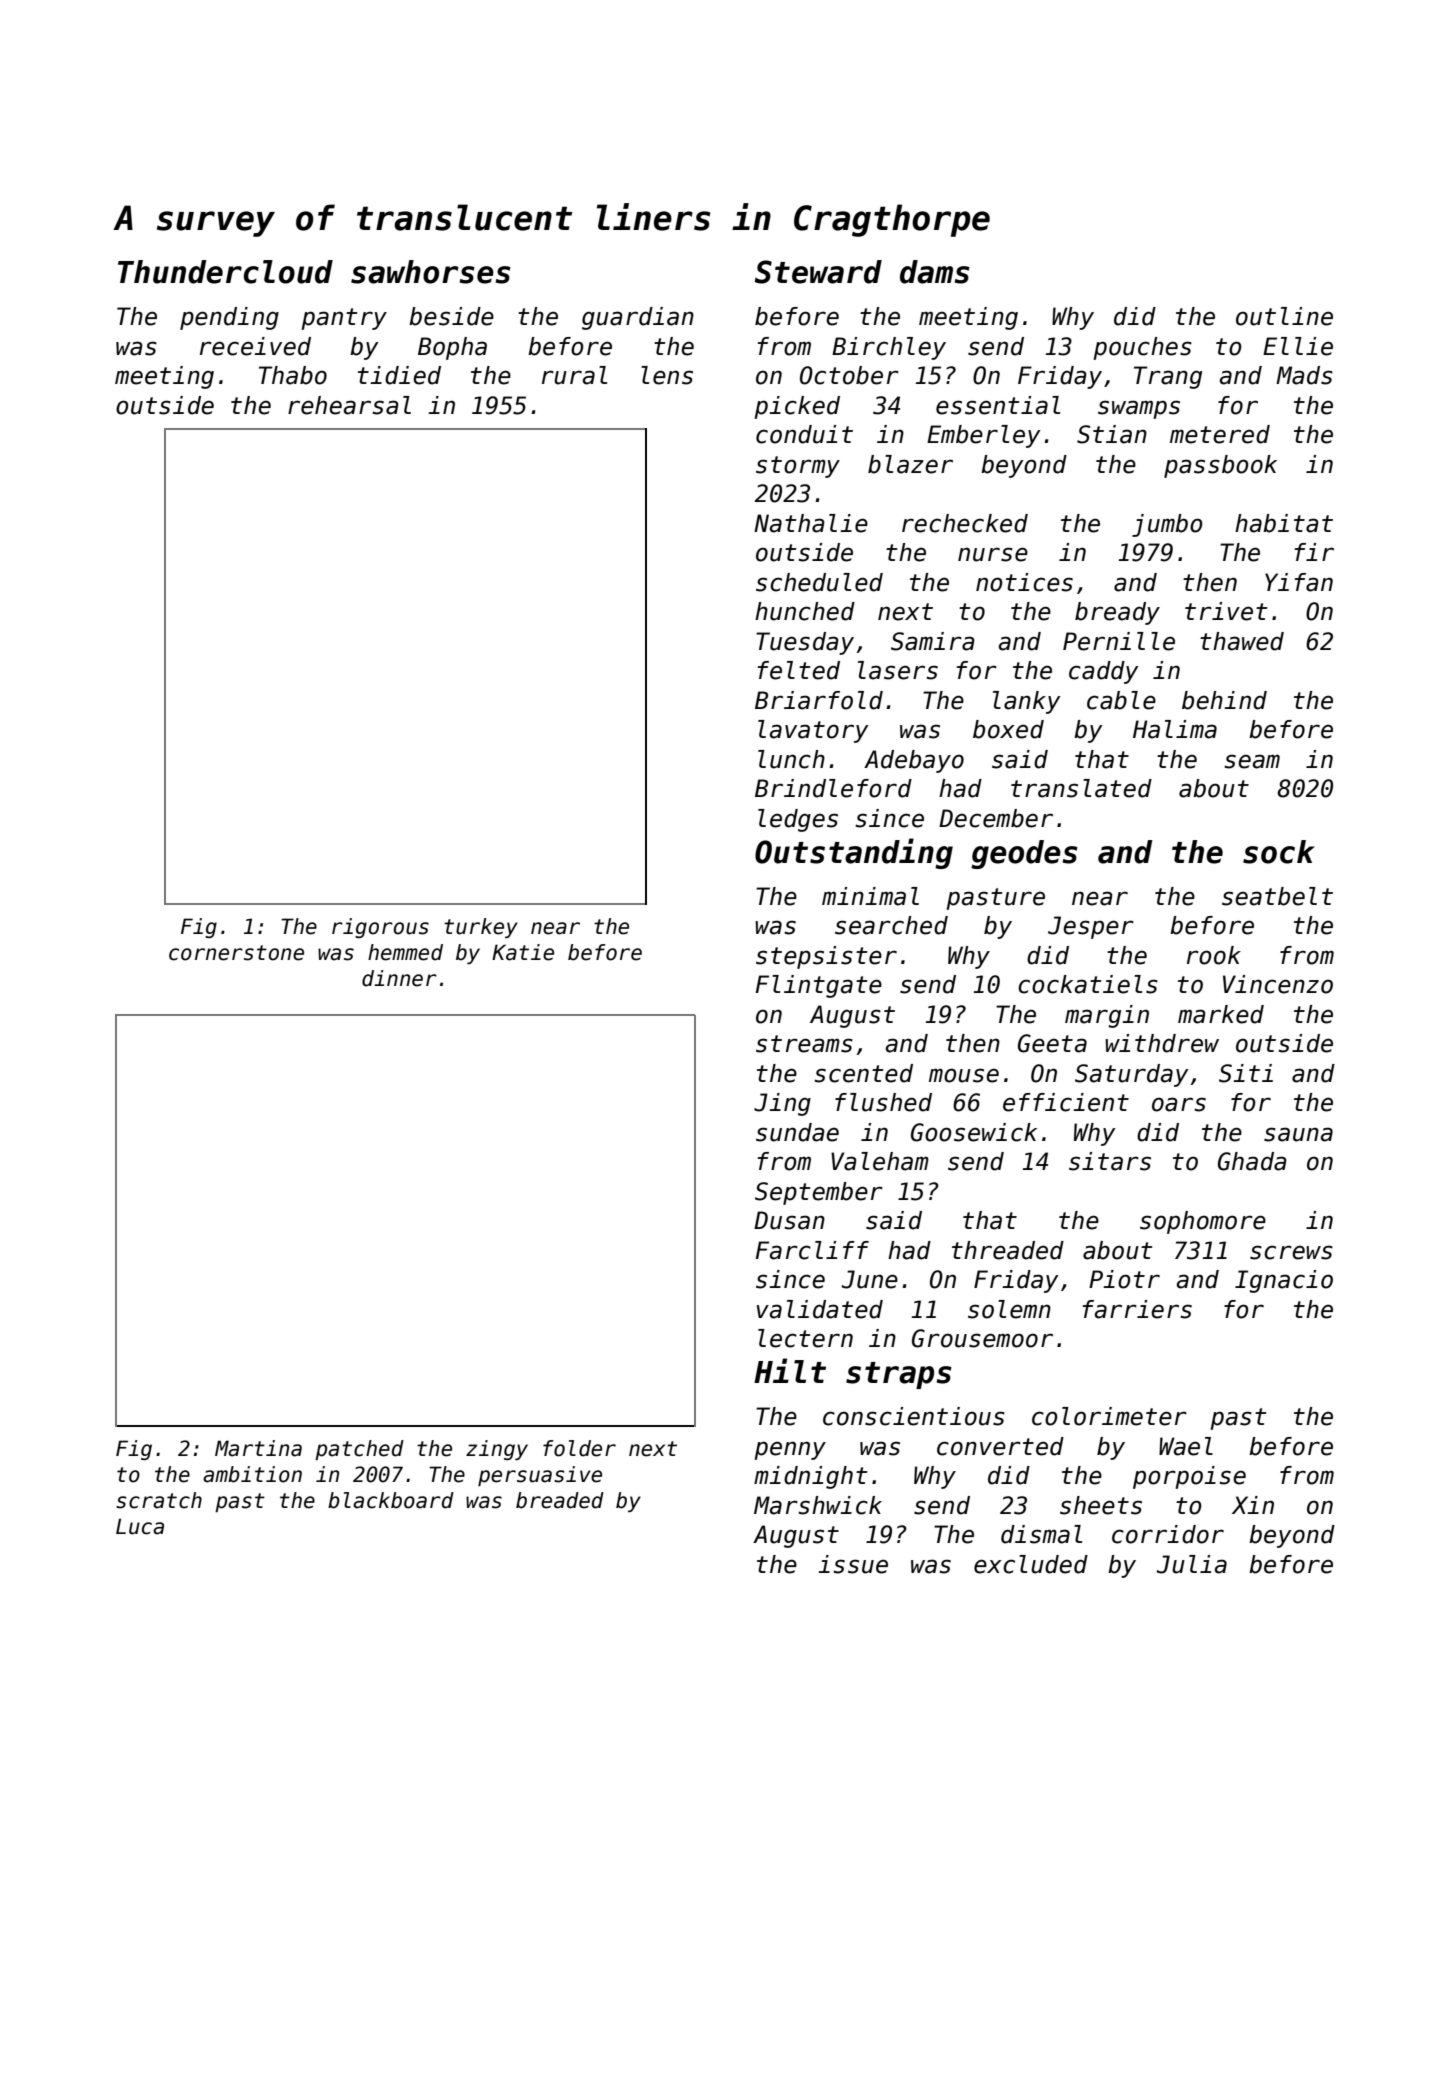 Image resolution: width=1450 pixels, height=2100 pixels. I want to click on issue, so click(853, 1564).
